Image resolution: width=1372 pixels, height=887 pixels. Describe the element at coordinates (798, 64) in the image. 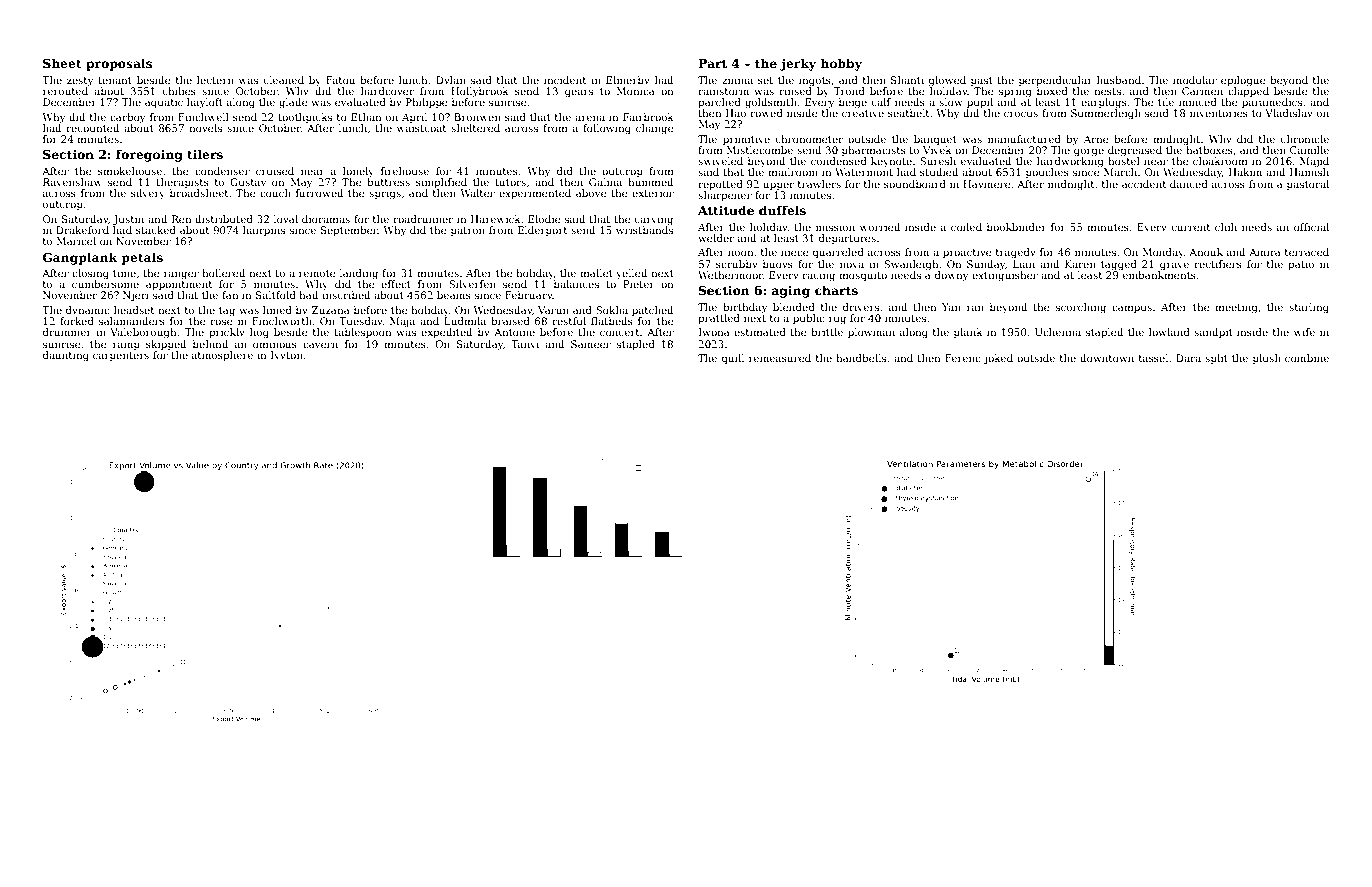

I see `jerky` at that location.
